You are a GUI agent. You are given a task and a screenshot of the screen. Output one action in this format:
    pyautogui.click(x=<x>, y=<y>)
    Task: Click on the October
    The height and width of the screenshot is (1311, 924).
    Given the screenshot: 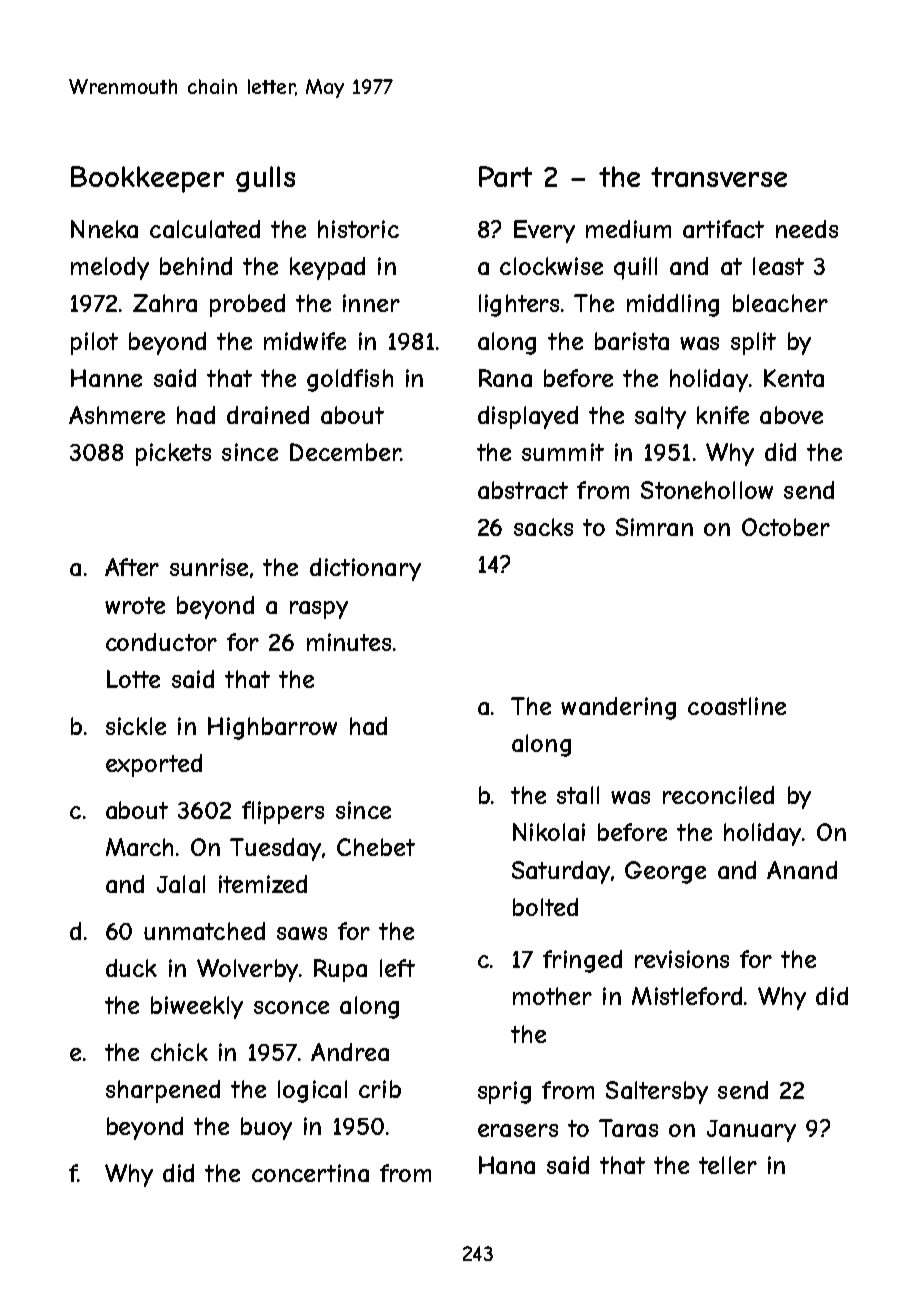 What is the action you would take?
    pyautogui.click(x=786, y=527)
